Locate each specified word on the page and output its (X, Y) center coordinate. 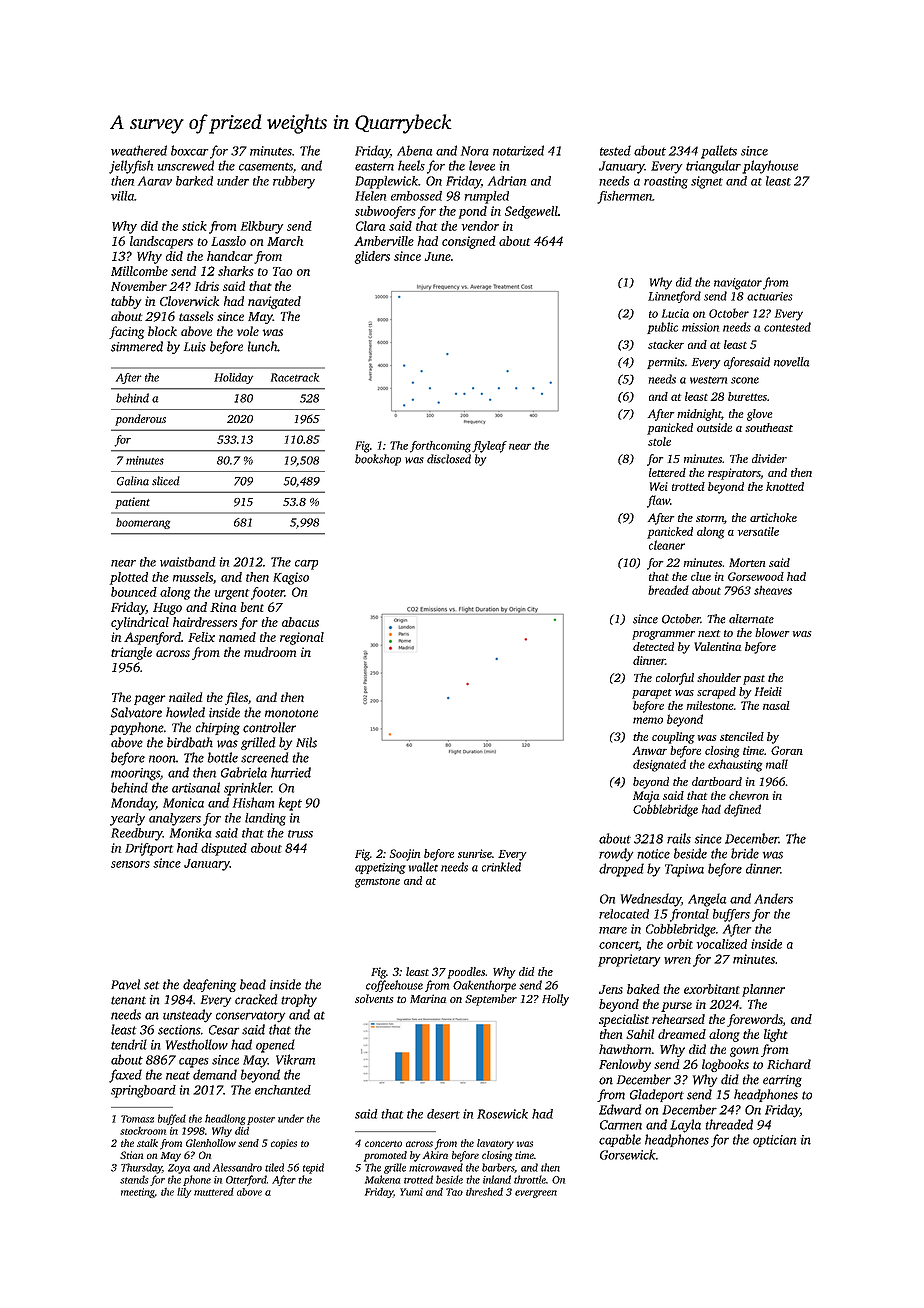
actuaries (770, 296)
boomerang (143, 523)
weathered (139, 150)
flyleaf (489, 447)
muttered (214, 1191)
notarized (518, 150)
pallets (719, 152)
